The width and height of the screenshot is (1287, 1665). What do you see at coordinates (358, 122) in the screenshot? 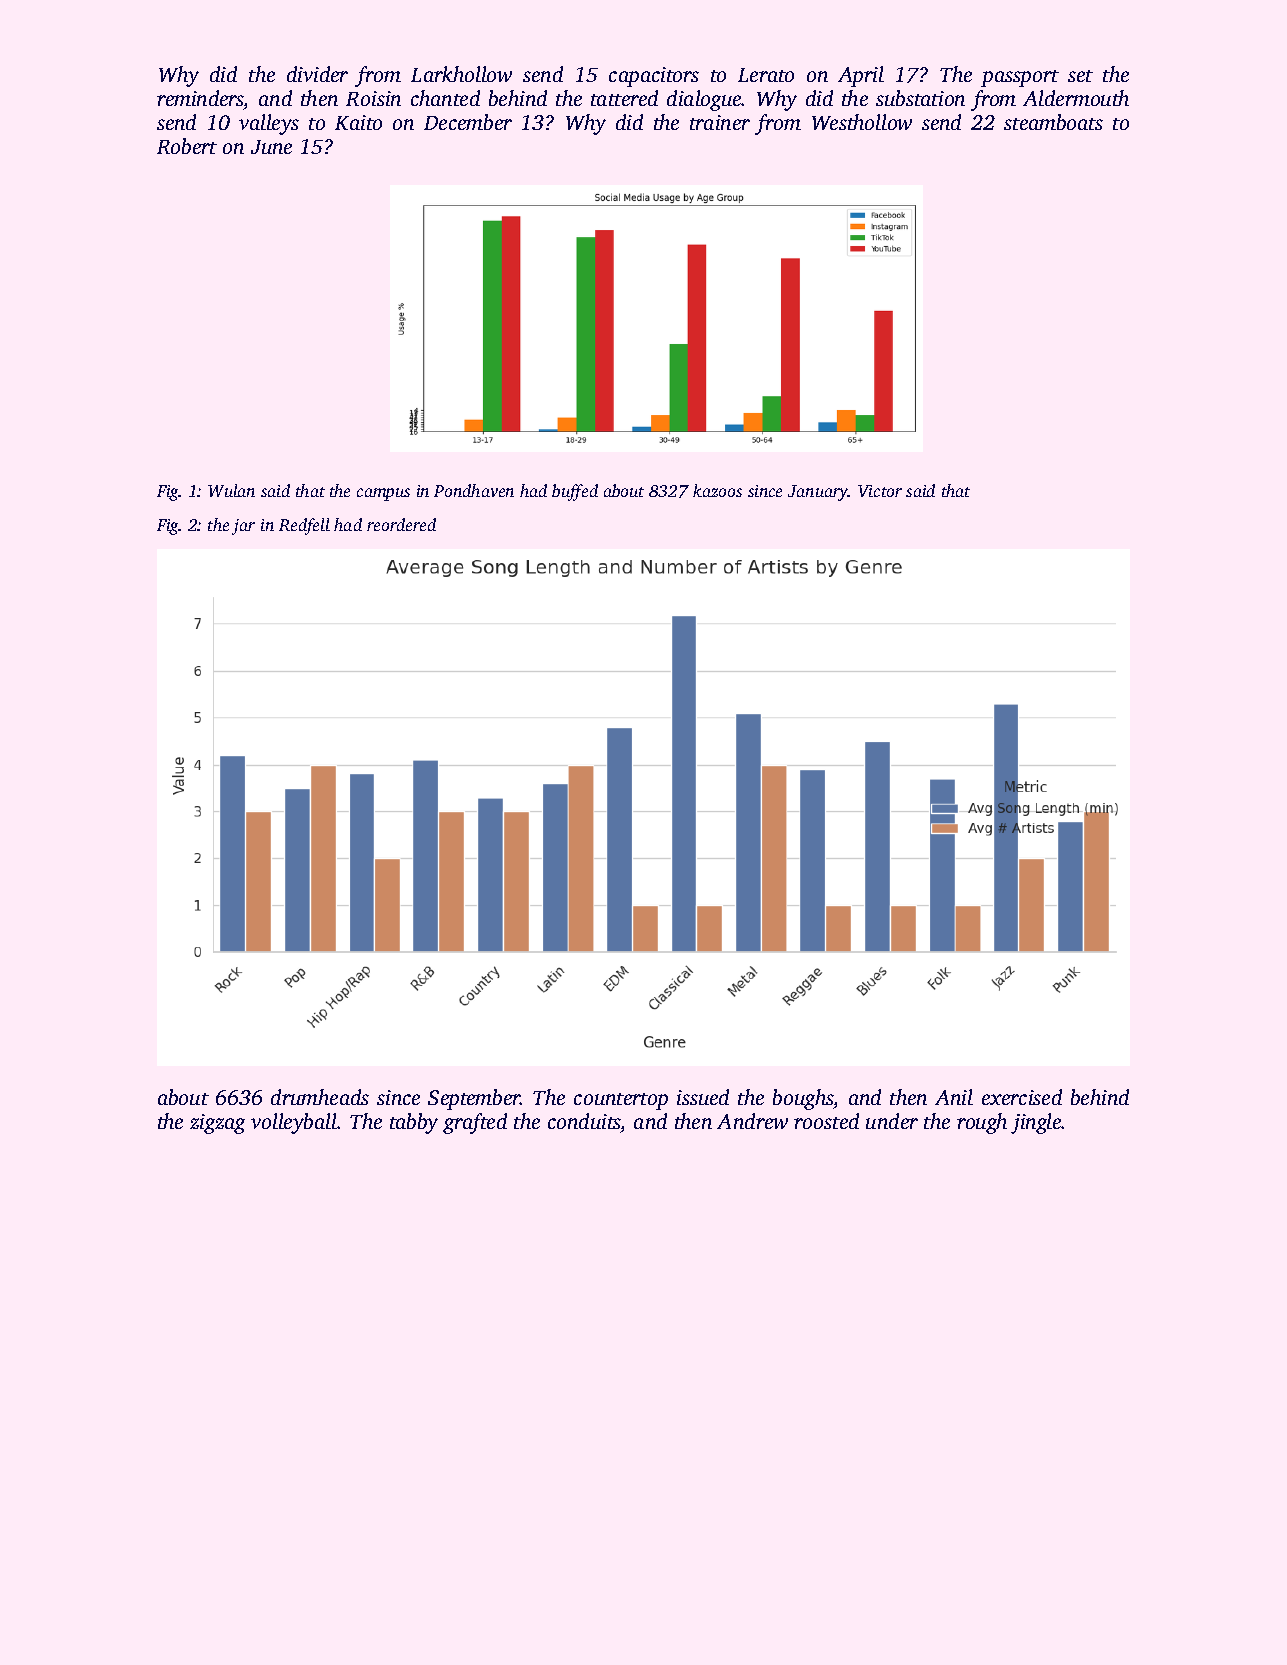
I see `Kaito` at bounding box center [358, 122].
